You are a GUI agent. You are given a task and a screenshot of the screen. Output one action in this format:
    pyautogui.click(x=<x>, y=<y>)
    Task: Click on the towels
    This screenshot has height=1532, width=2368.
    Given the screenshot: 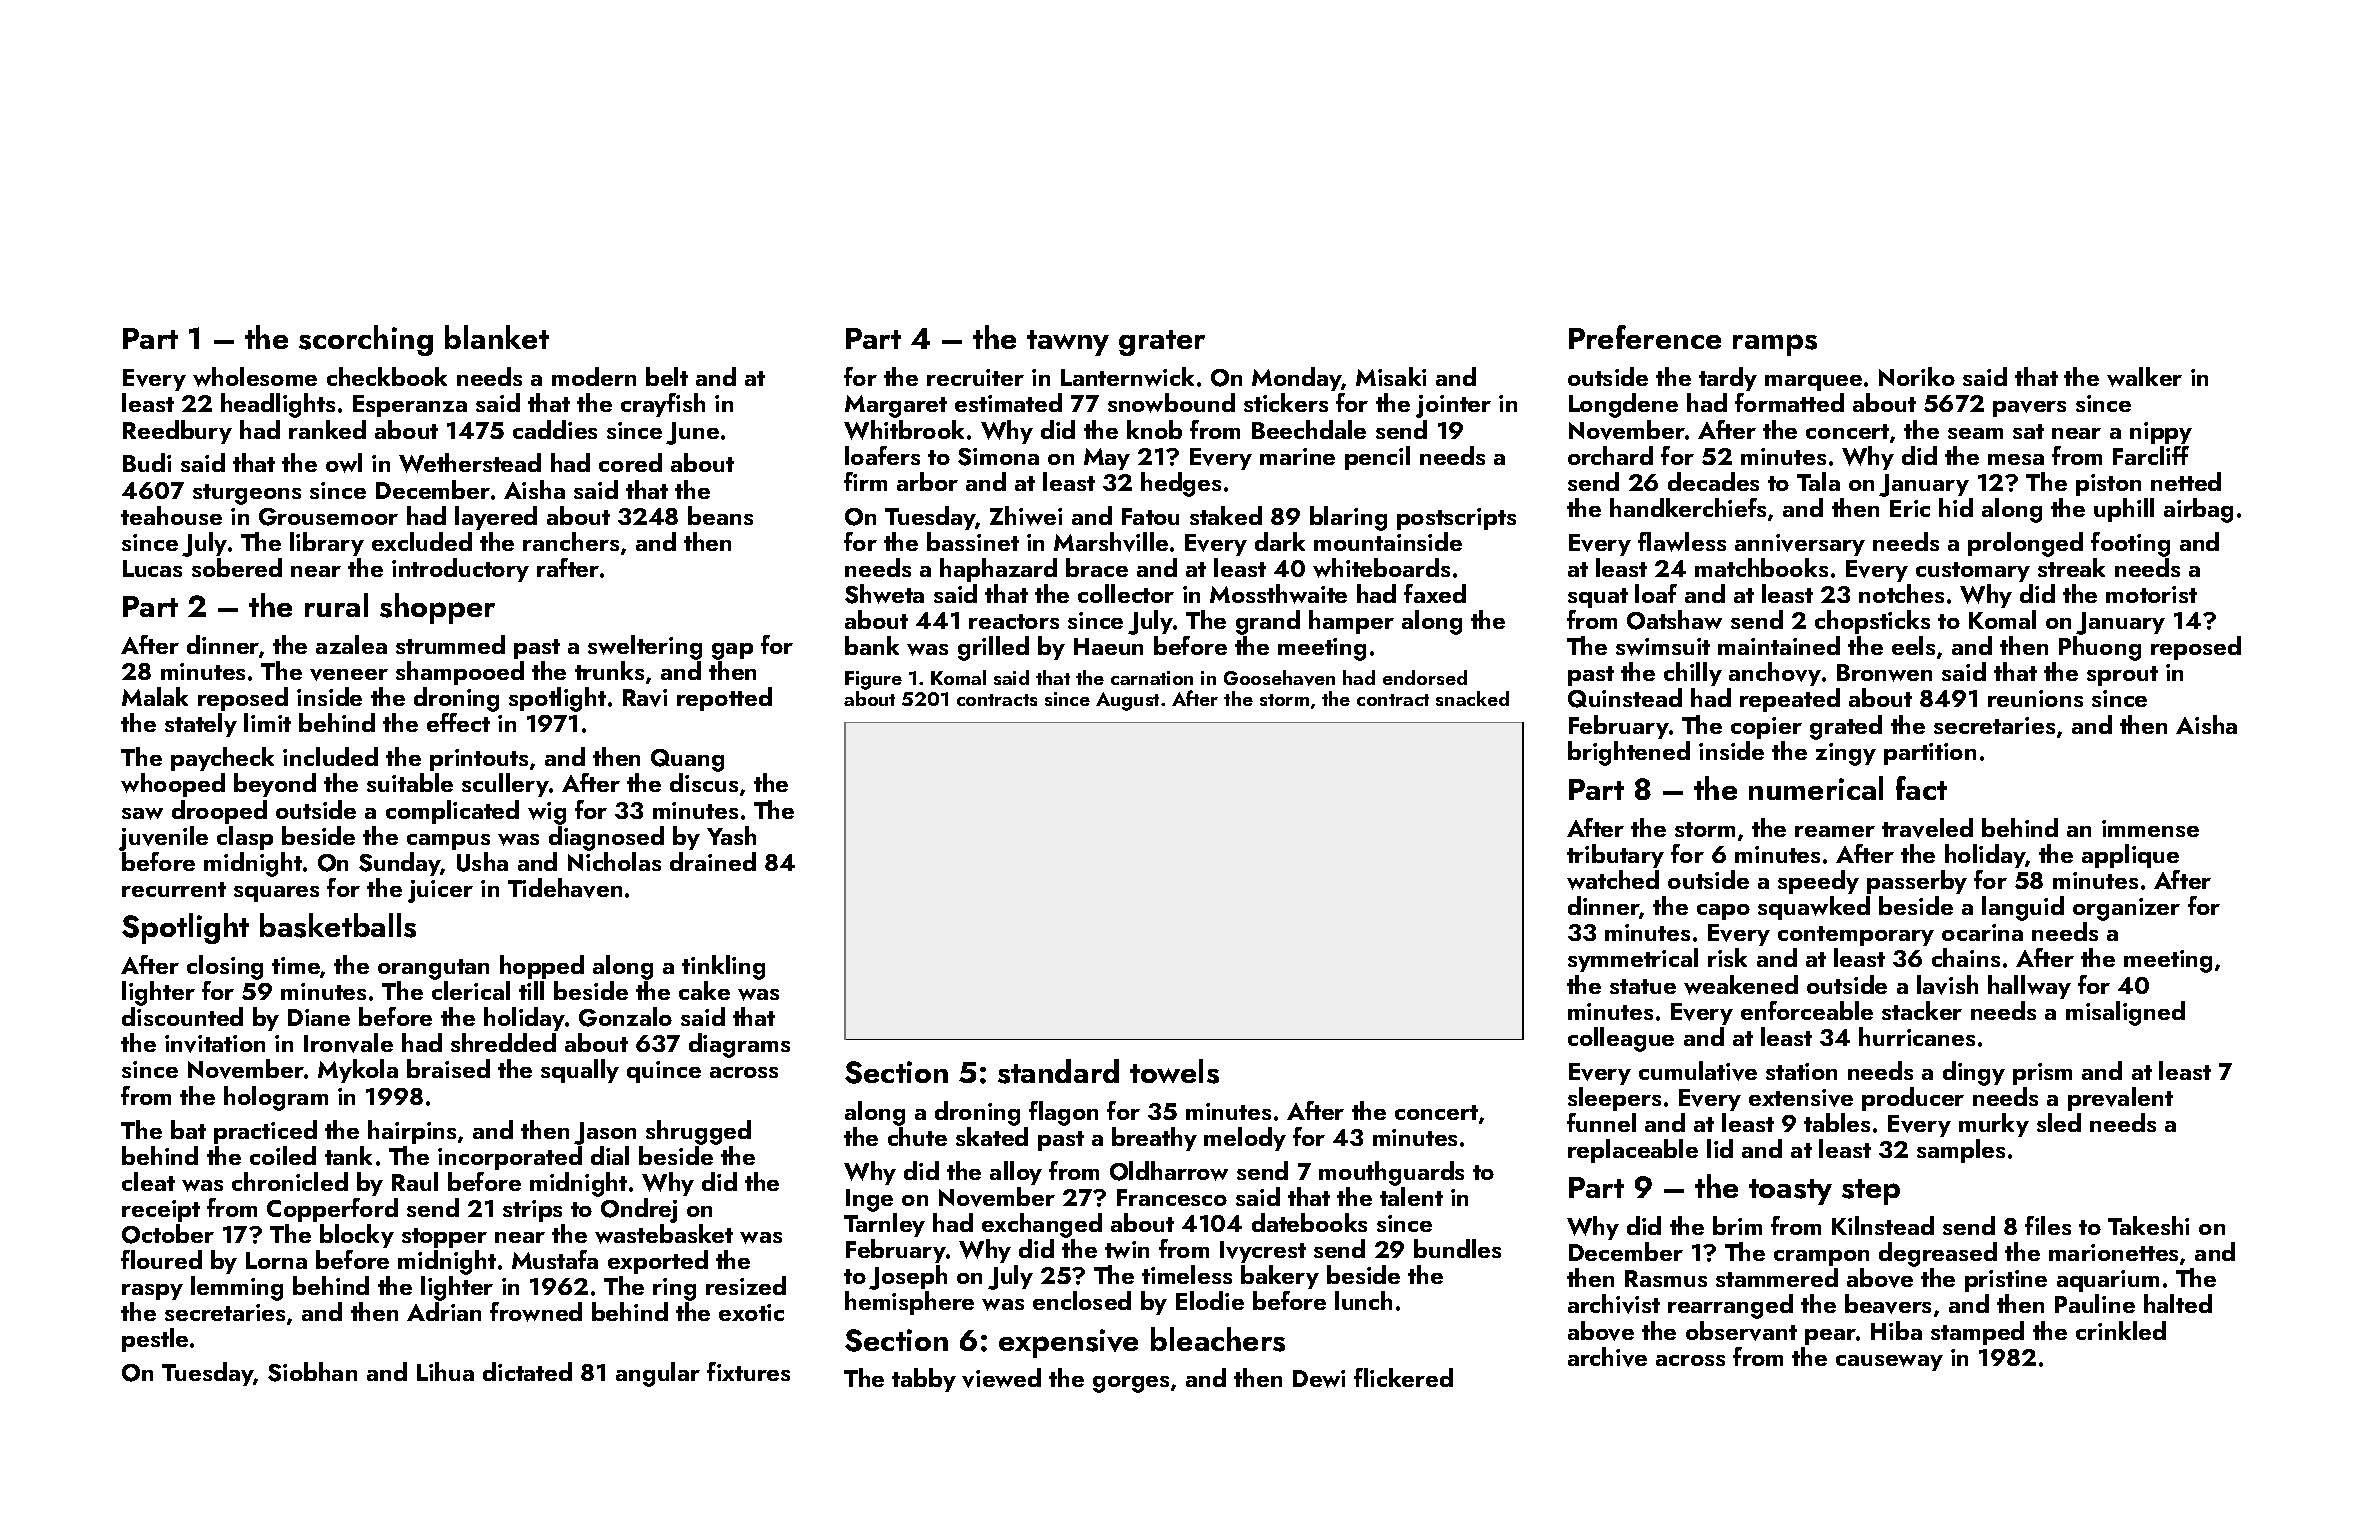 What is the action you would take?
    pyautogui.click(x=1174, y=1071)
